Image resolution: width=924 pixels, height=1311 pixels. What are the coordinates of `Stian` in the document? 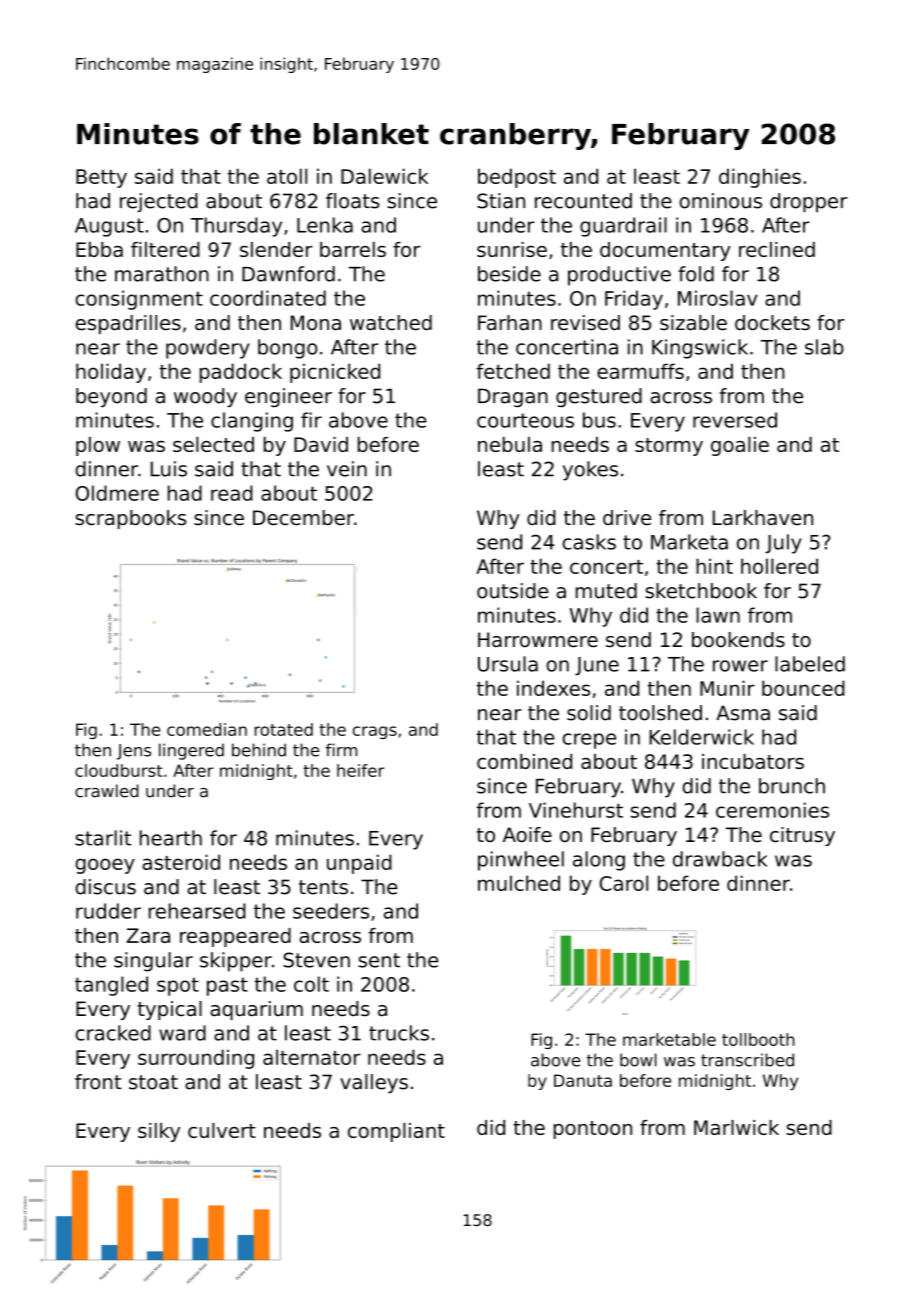 It's located at (501, 201).
